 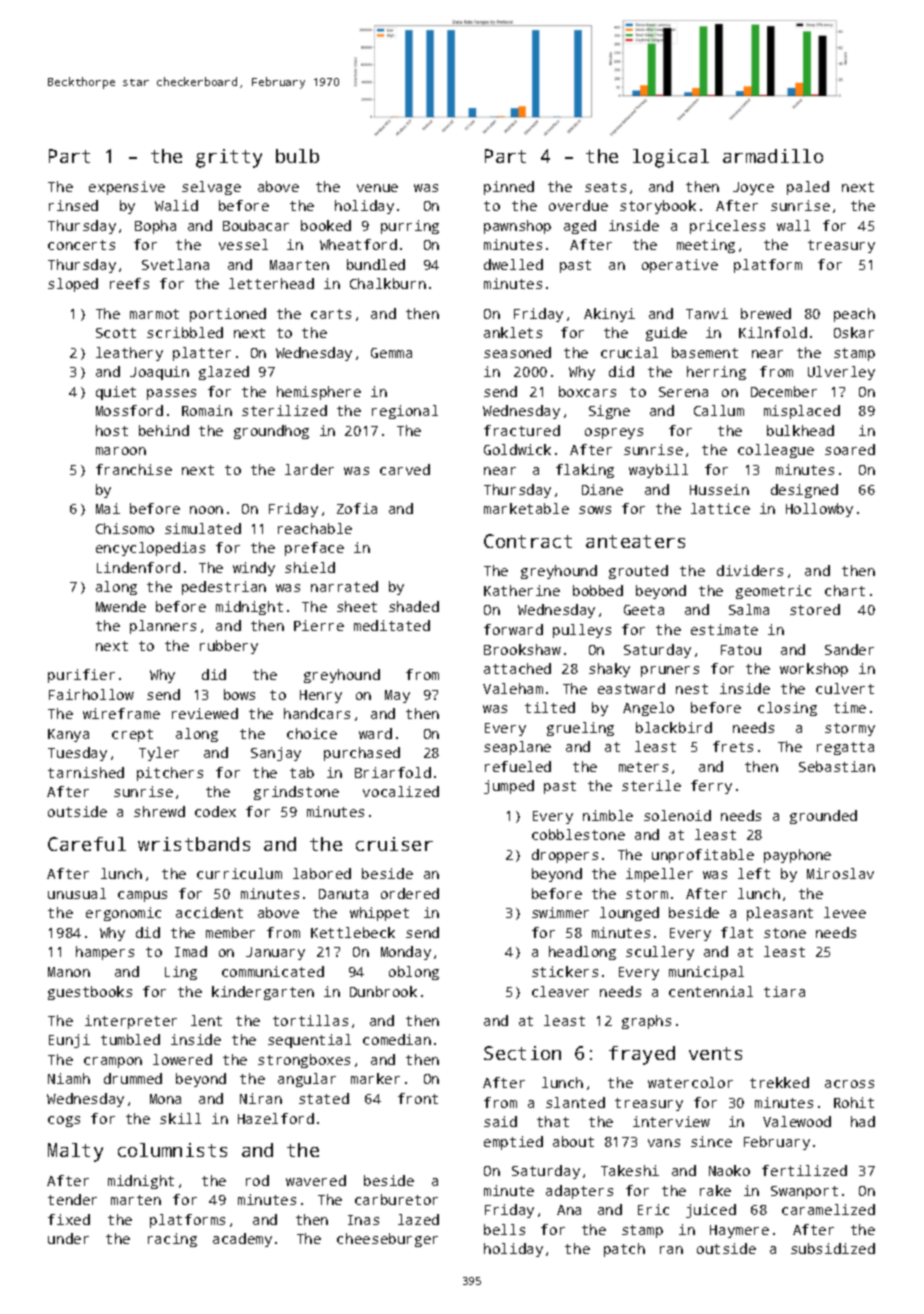 What do you see at coordinates (854, 332) in the image?
I see `Oskar` at bounding box center [854, 332].
